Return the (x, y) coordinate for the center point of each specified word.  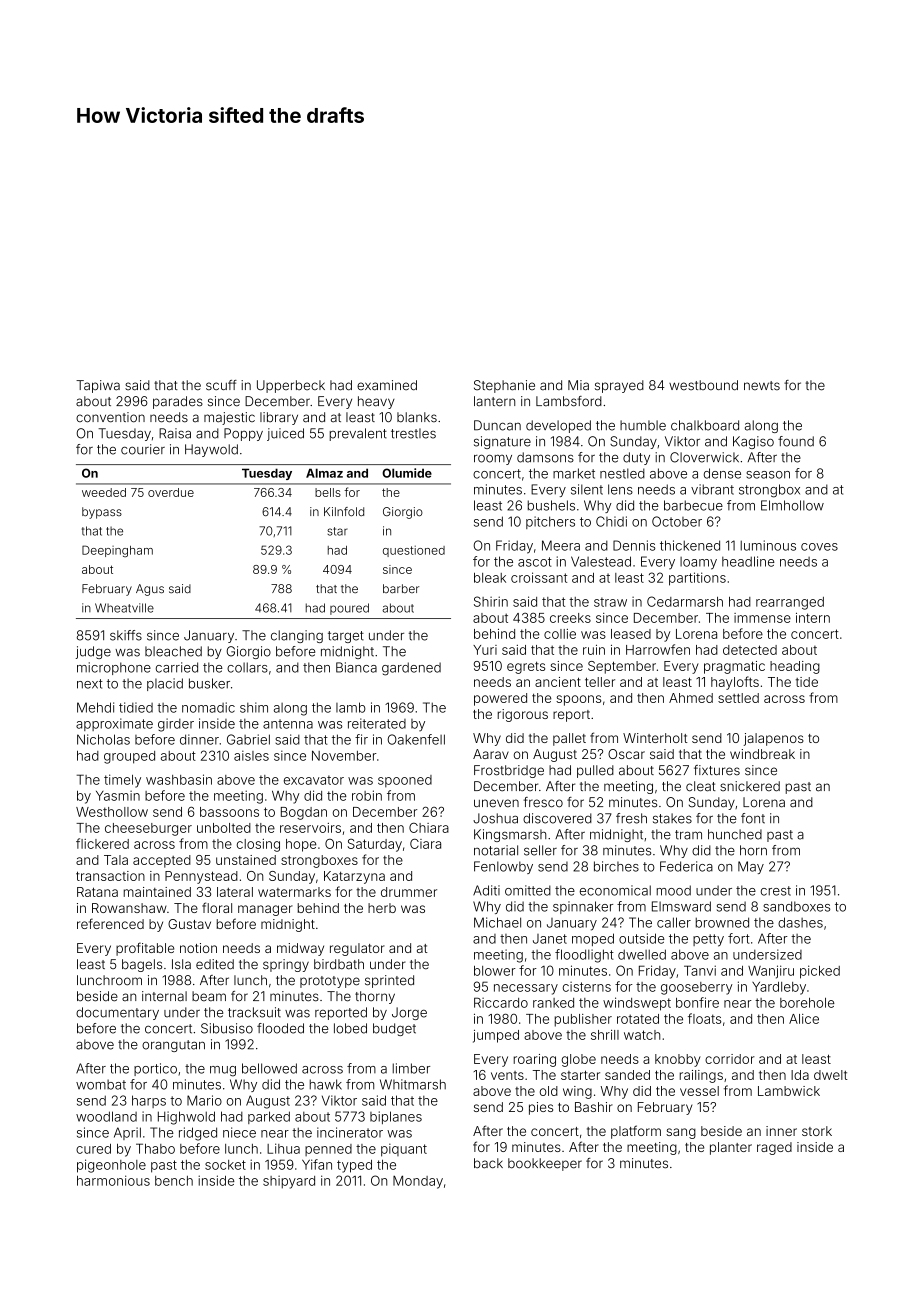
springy (286, 965)
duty (636, 458)
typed (354, 1166)
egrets (526, 668)
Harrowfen (658, 649)
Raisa (175, 433)
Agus (150, 590)
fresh (631, 818)
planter (731, 1148)
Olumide (407, 473)
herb (382, 908)
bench (174, 1181)
